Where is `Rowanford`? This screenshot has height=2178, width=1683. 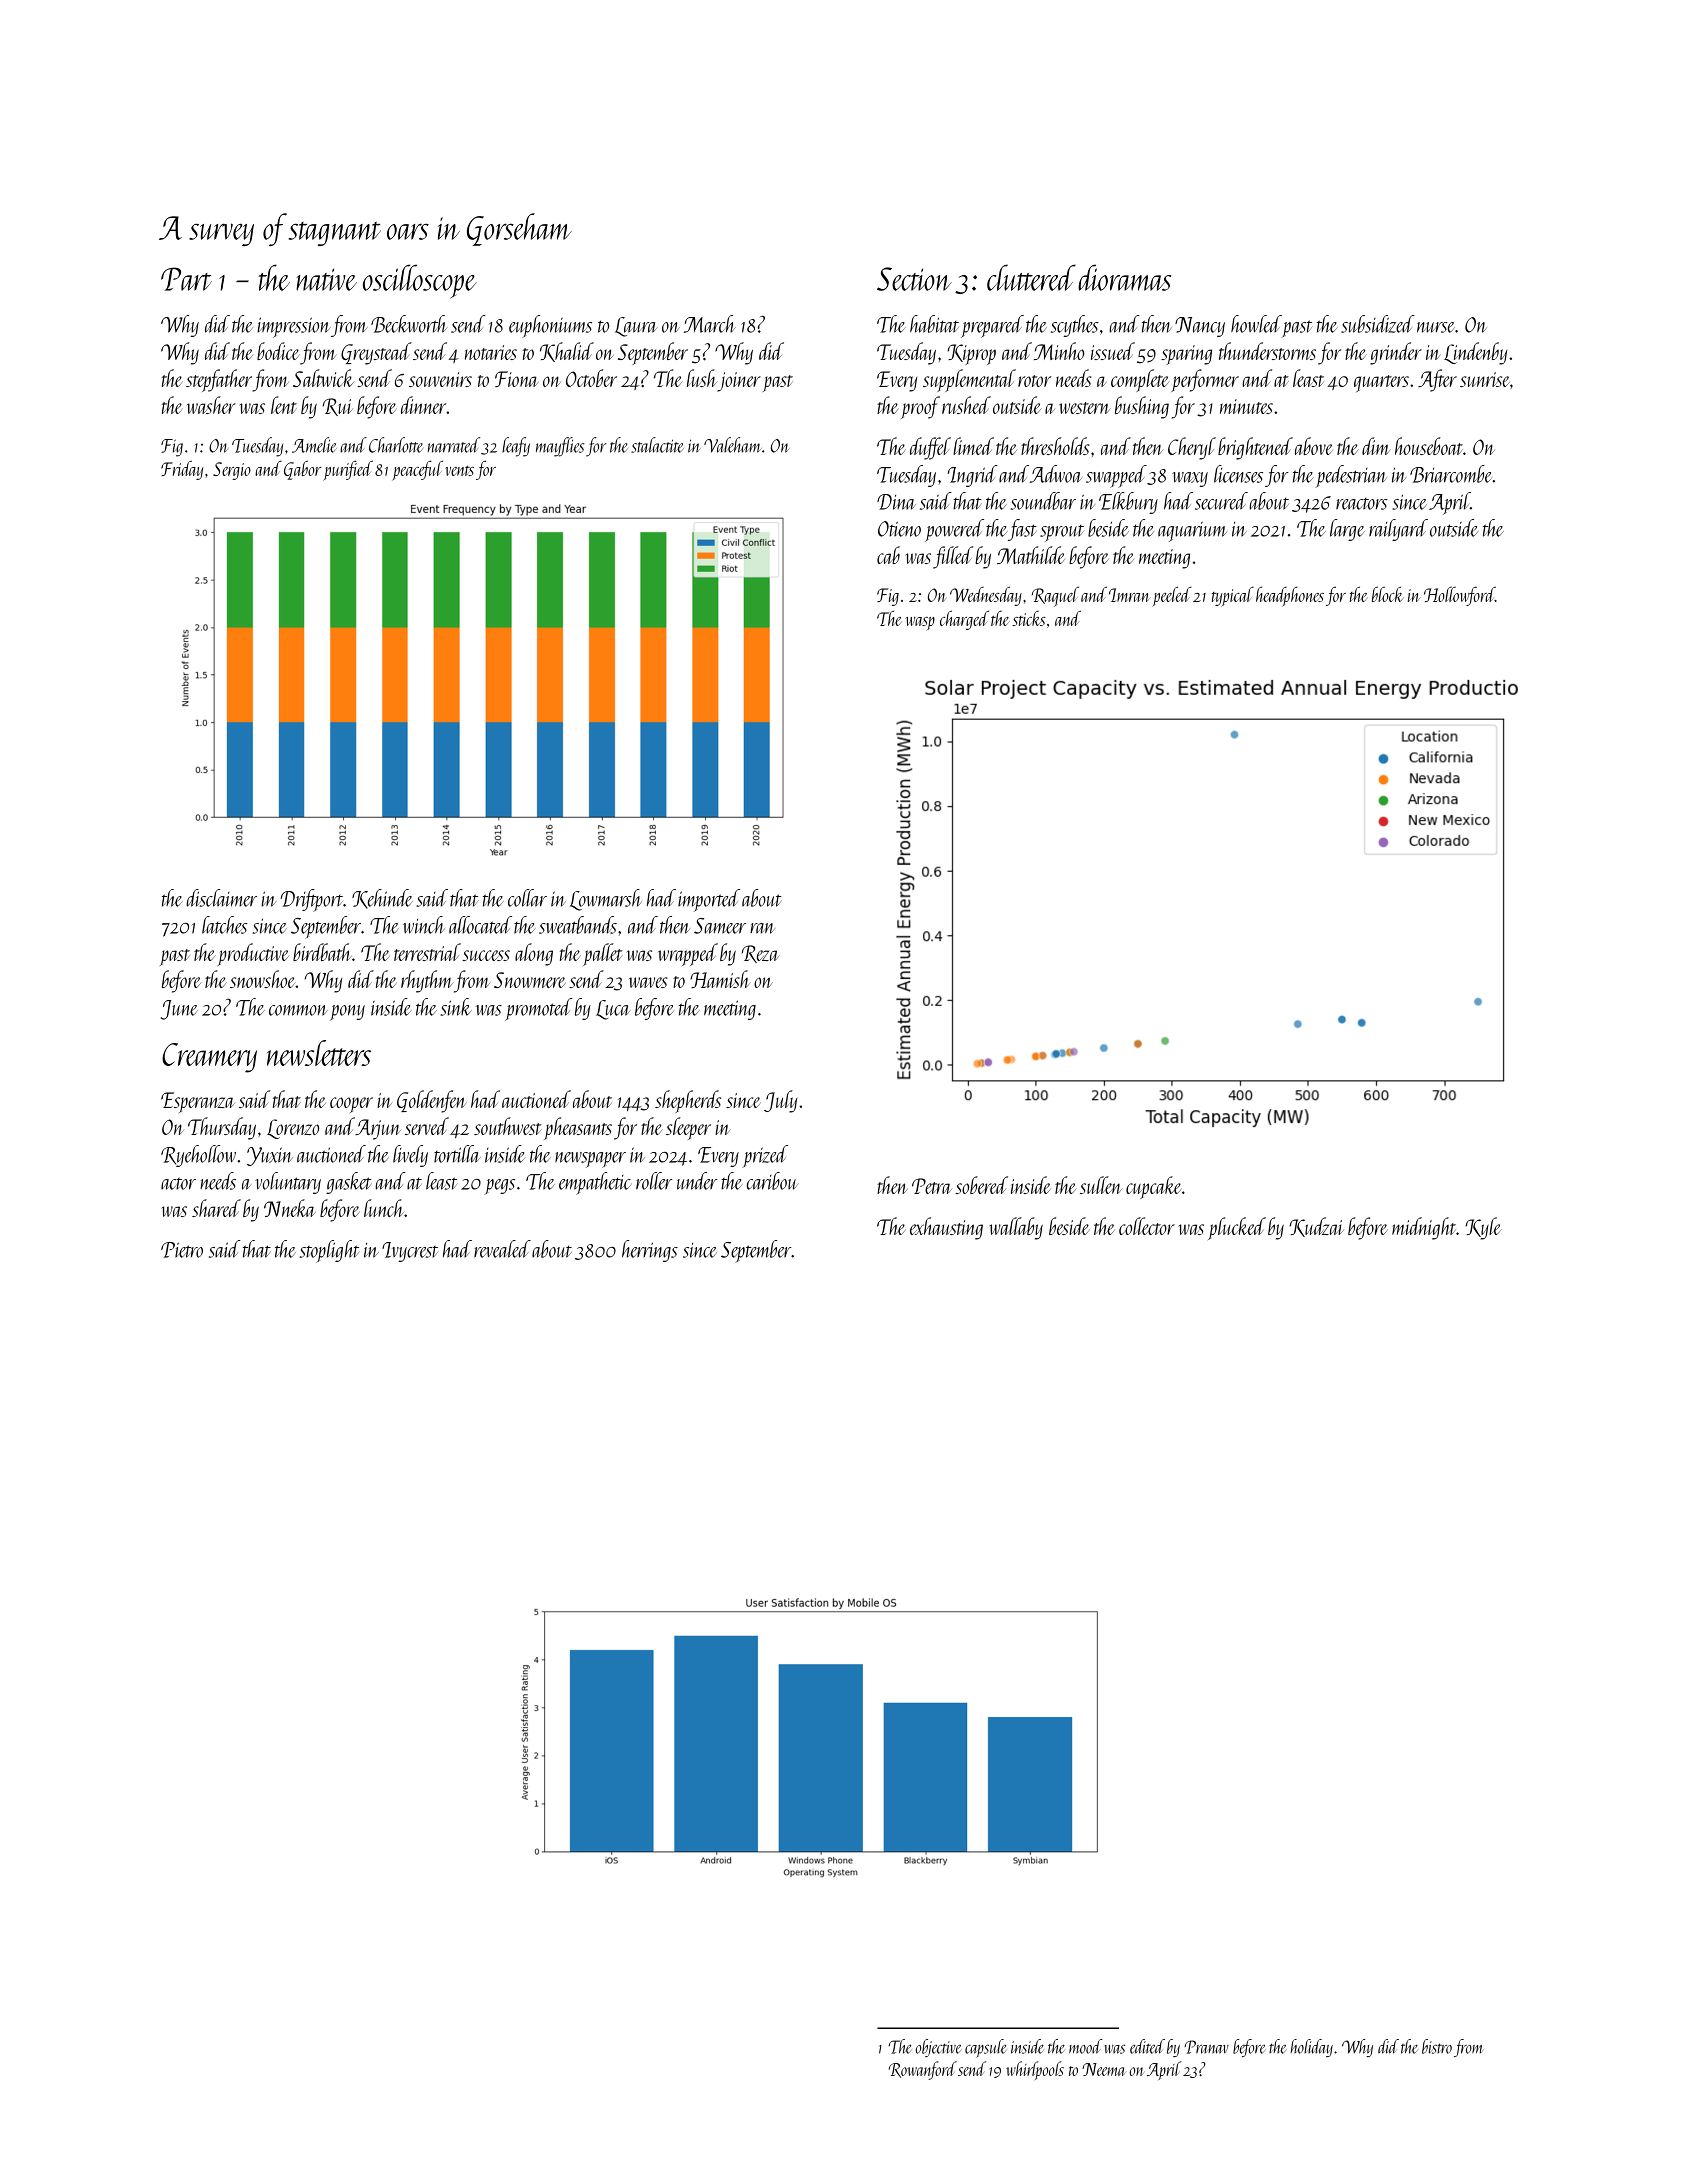 Rowanford is located at coordinates (923, 2070).
